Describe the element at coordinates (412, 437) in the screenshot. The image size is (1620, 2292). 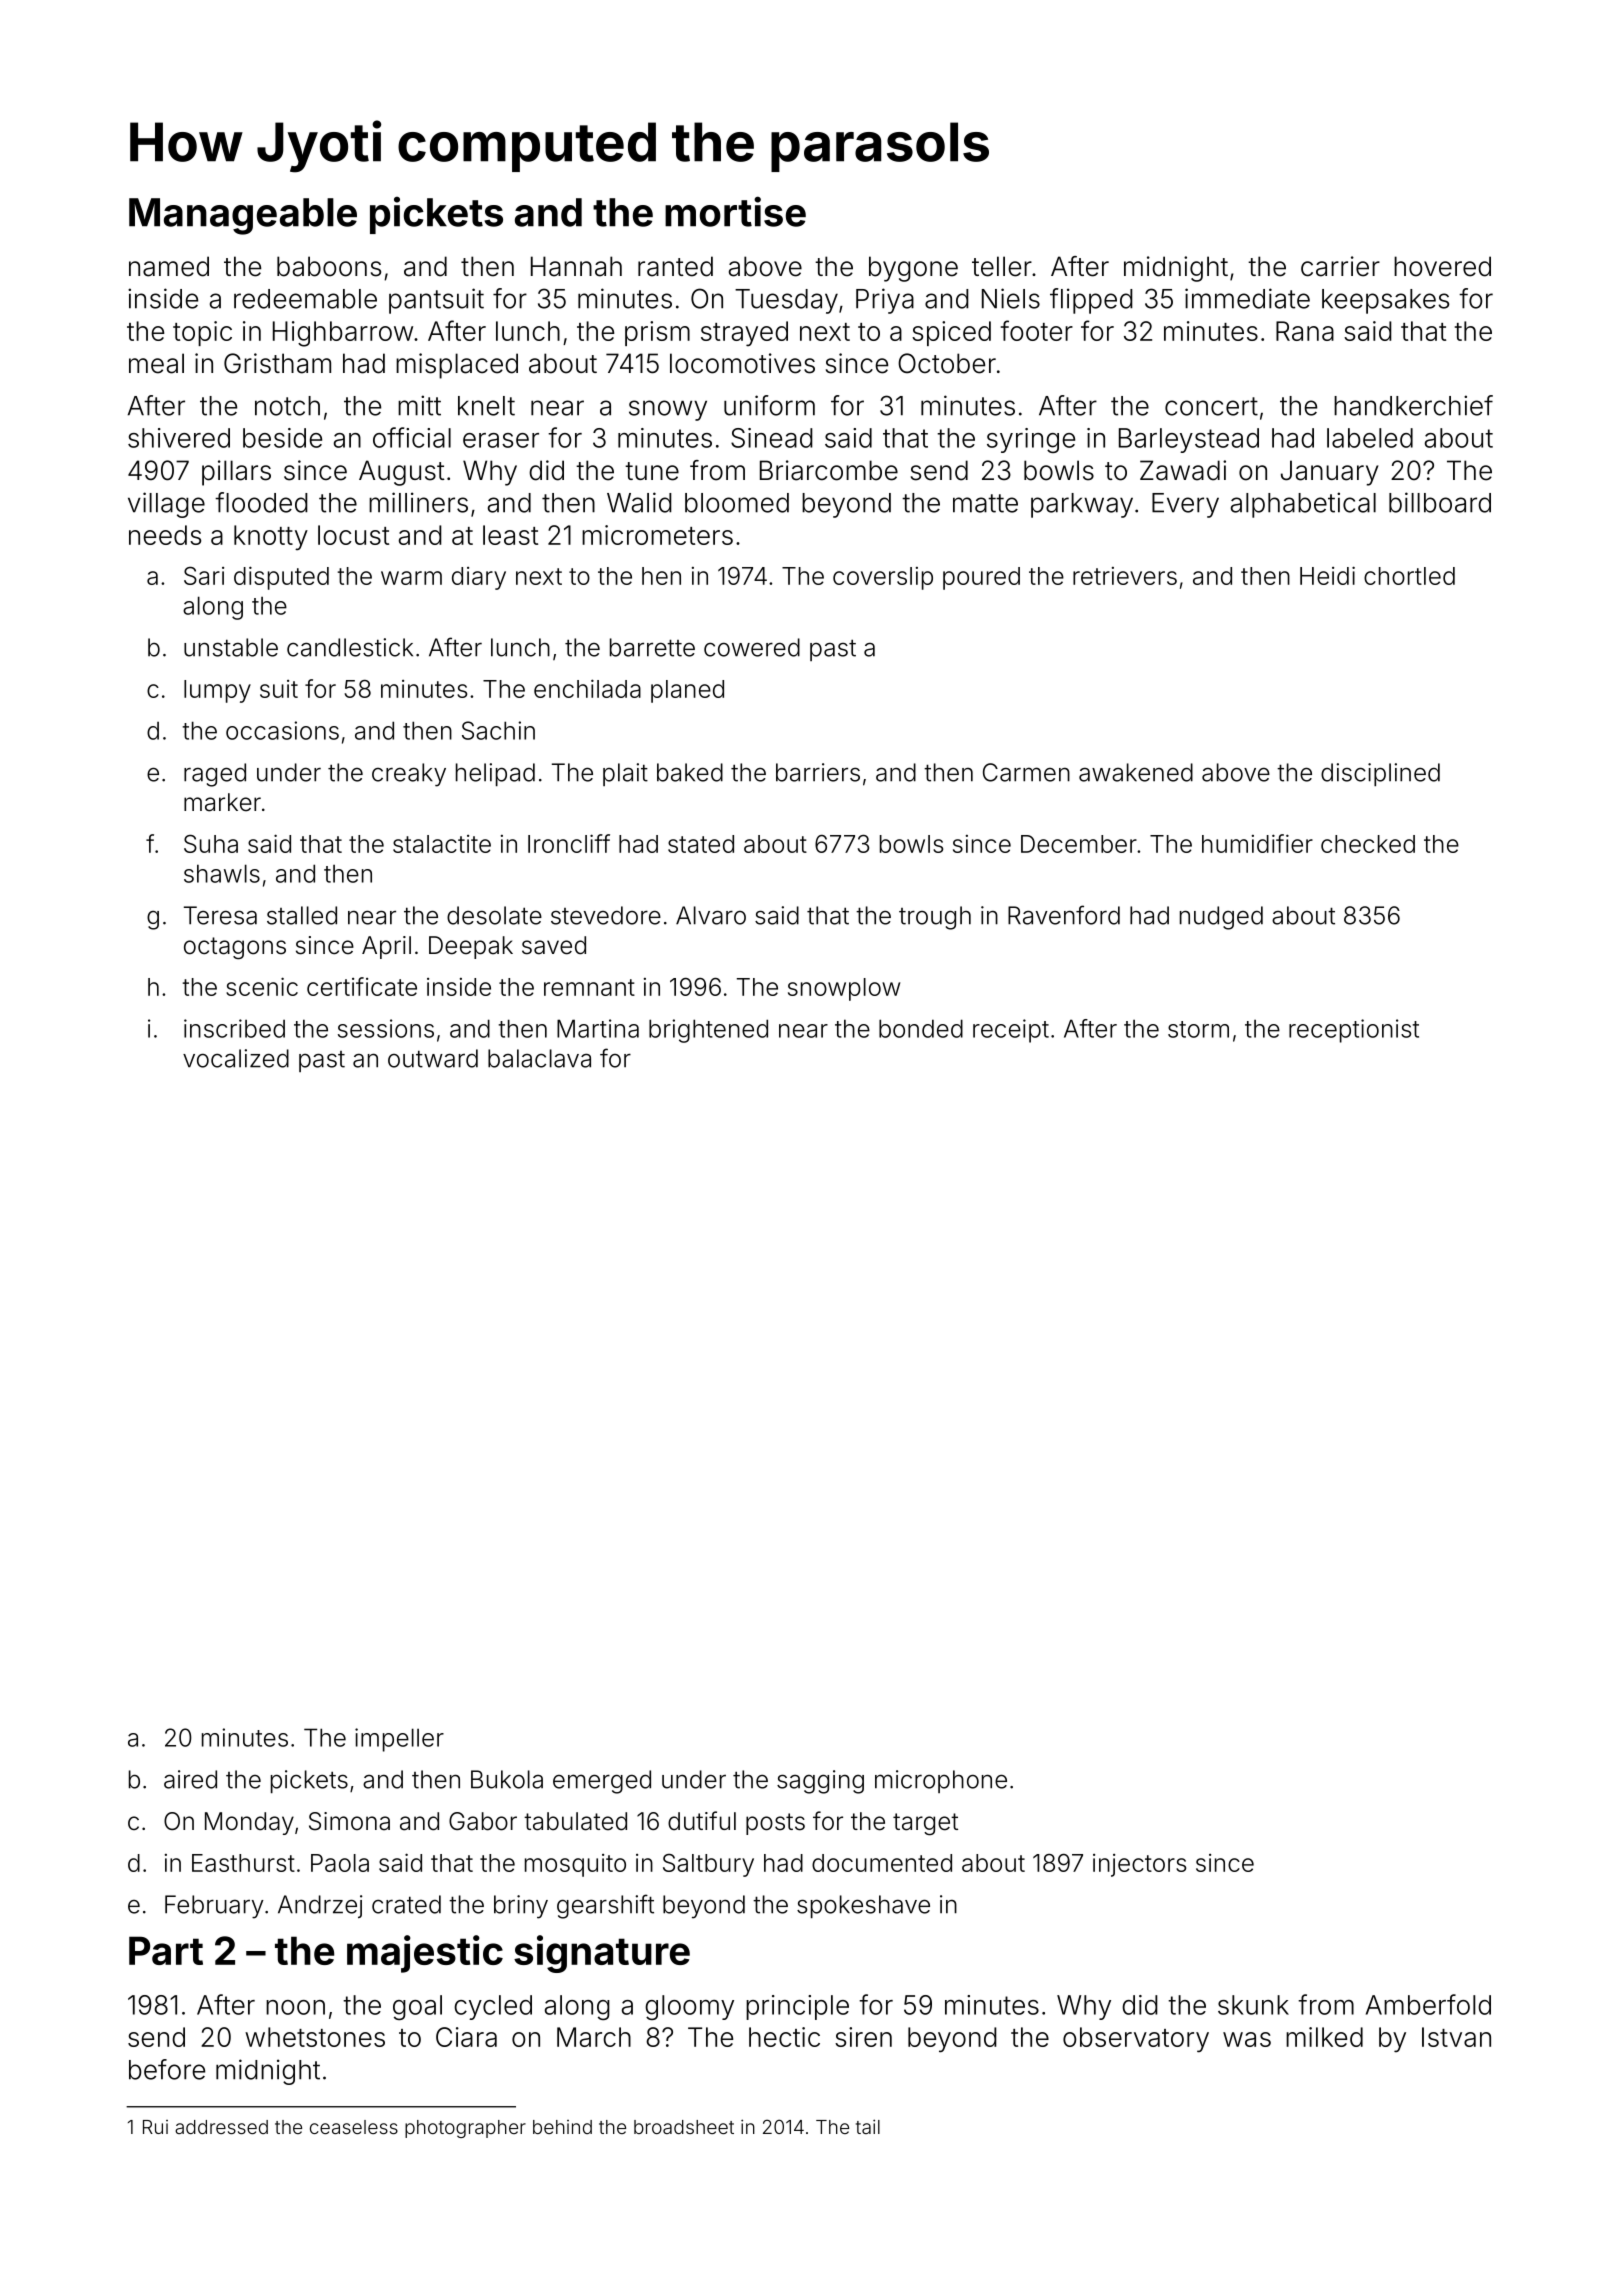
I see `official` at that location.
